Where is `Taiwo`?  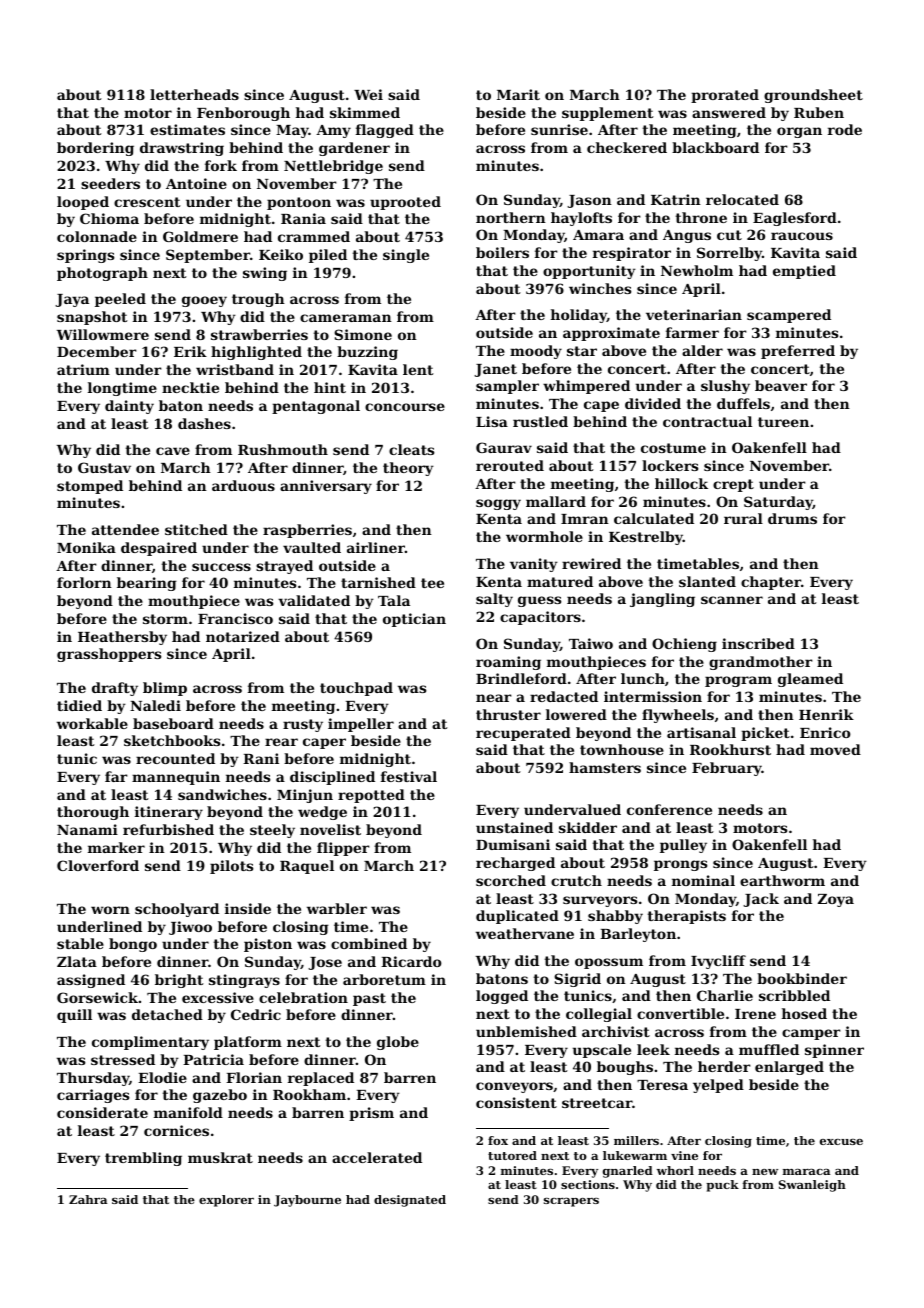
Taiwo is located at coordinates (591, 643).
